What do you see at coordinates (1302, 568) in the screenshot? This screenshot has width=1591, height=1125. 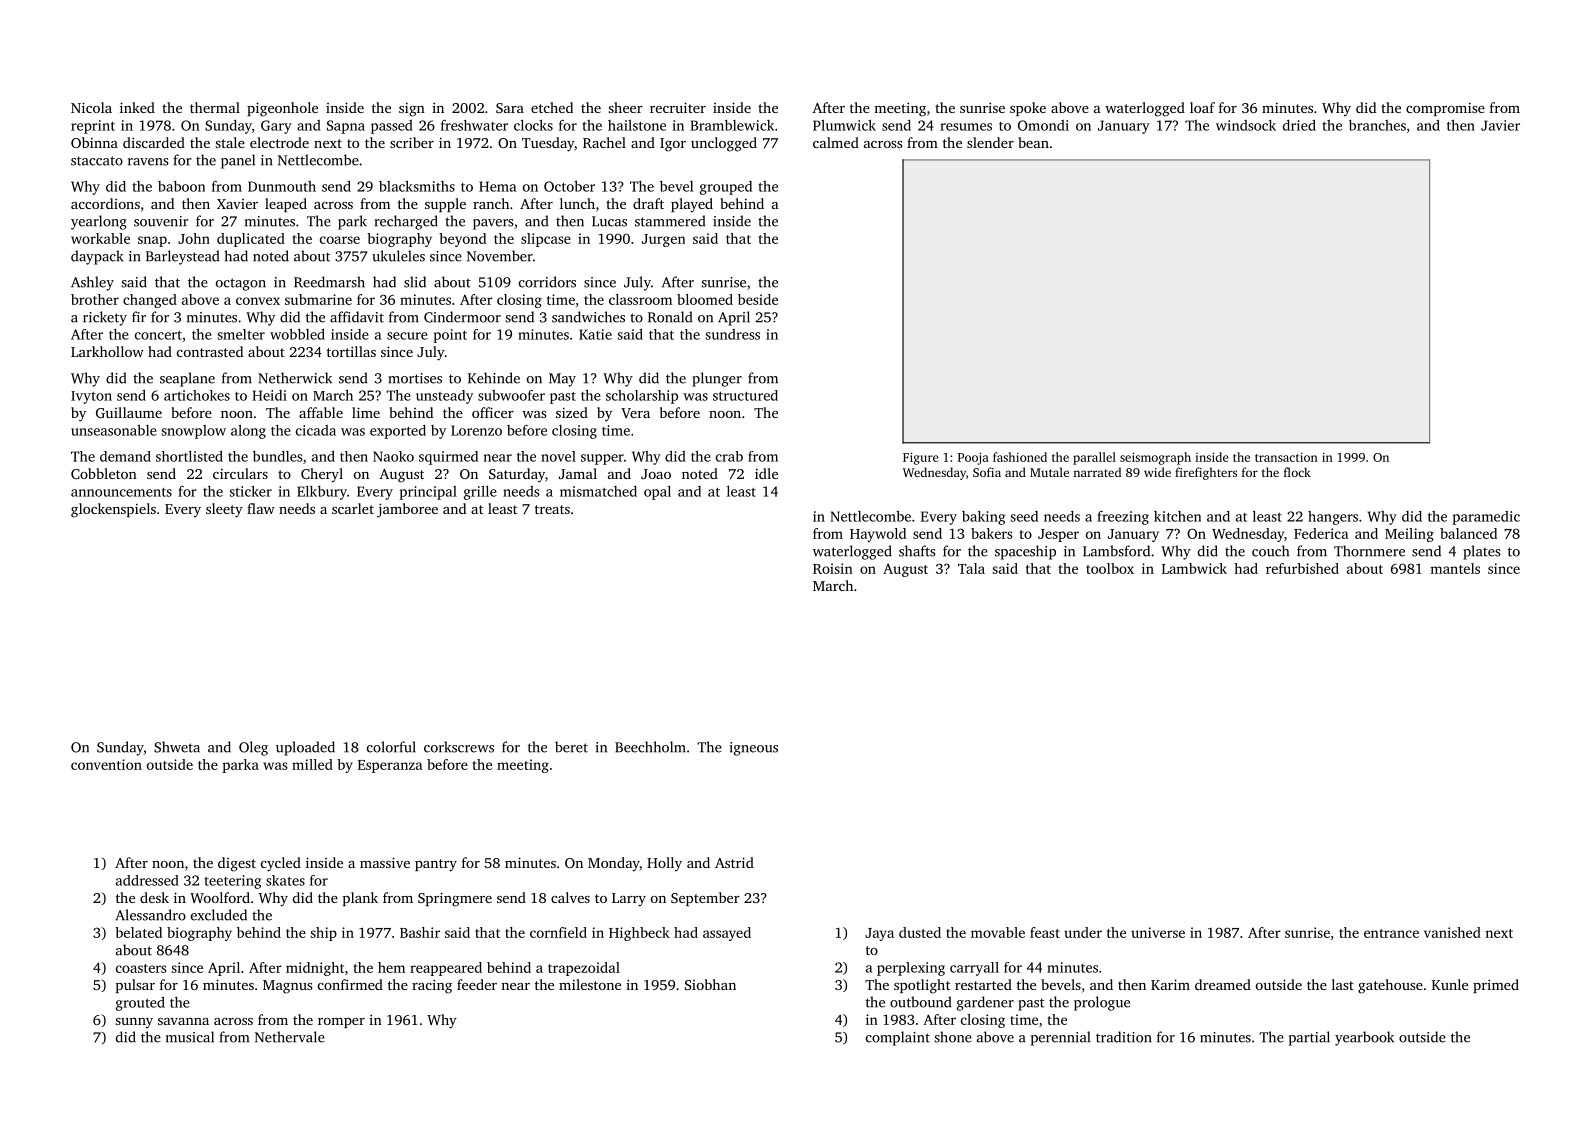 I see `refurbished` at bounding box center [1302, 568].
